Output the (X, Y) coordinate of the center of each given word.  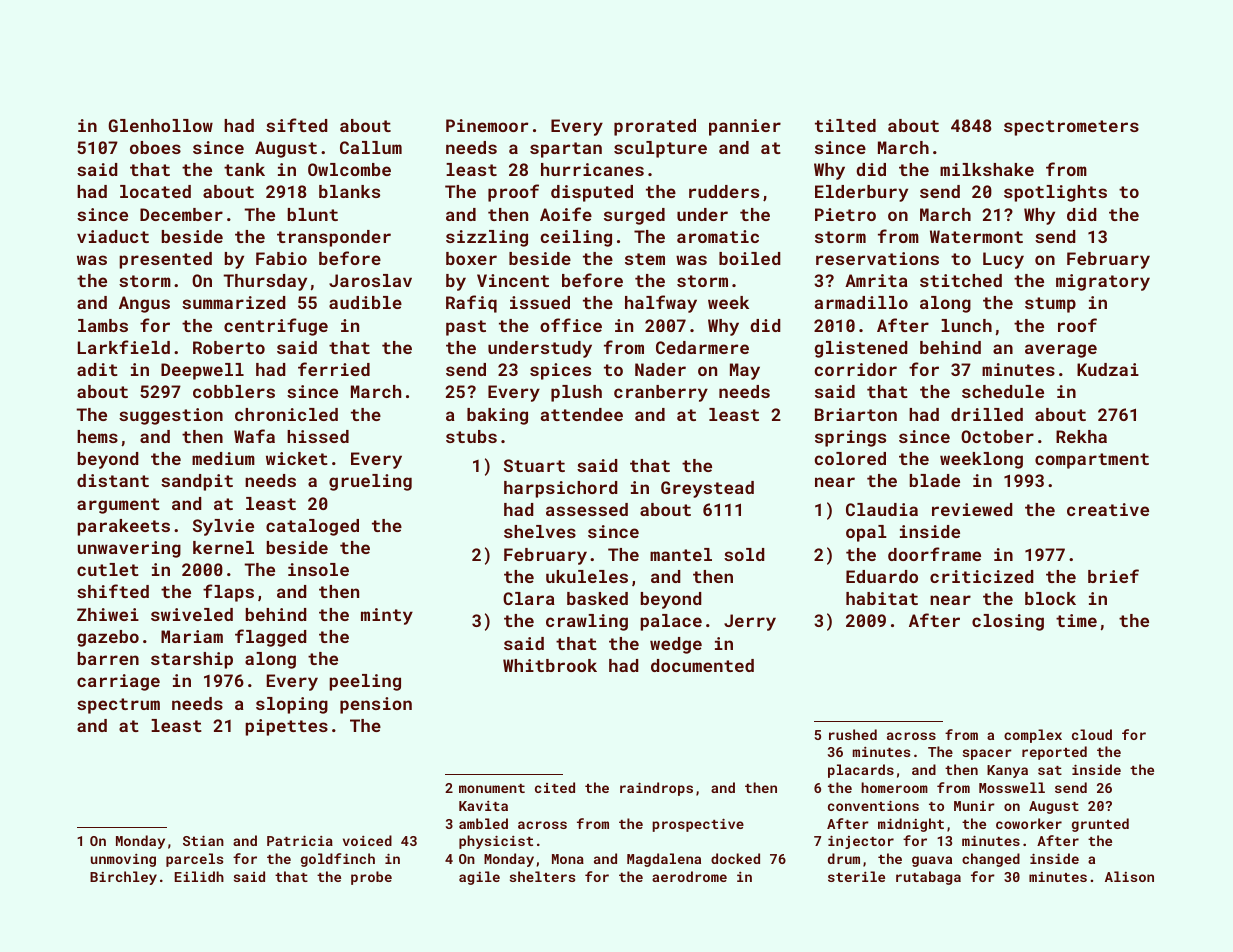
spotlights (1055, 193)
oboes (155, 147)
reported (1054, 753)
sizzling (487, 238)
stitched (961, 280)
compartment (1092, 461)
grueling (370, 482)
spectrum (118, 706)
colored (850, 458)
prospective (698, 825)
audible (365, 302)
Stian (203, 840)
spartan (566, 150)
